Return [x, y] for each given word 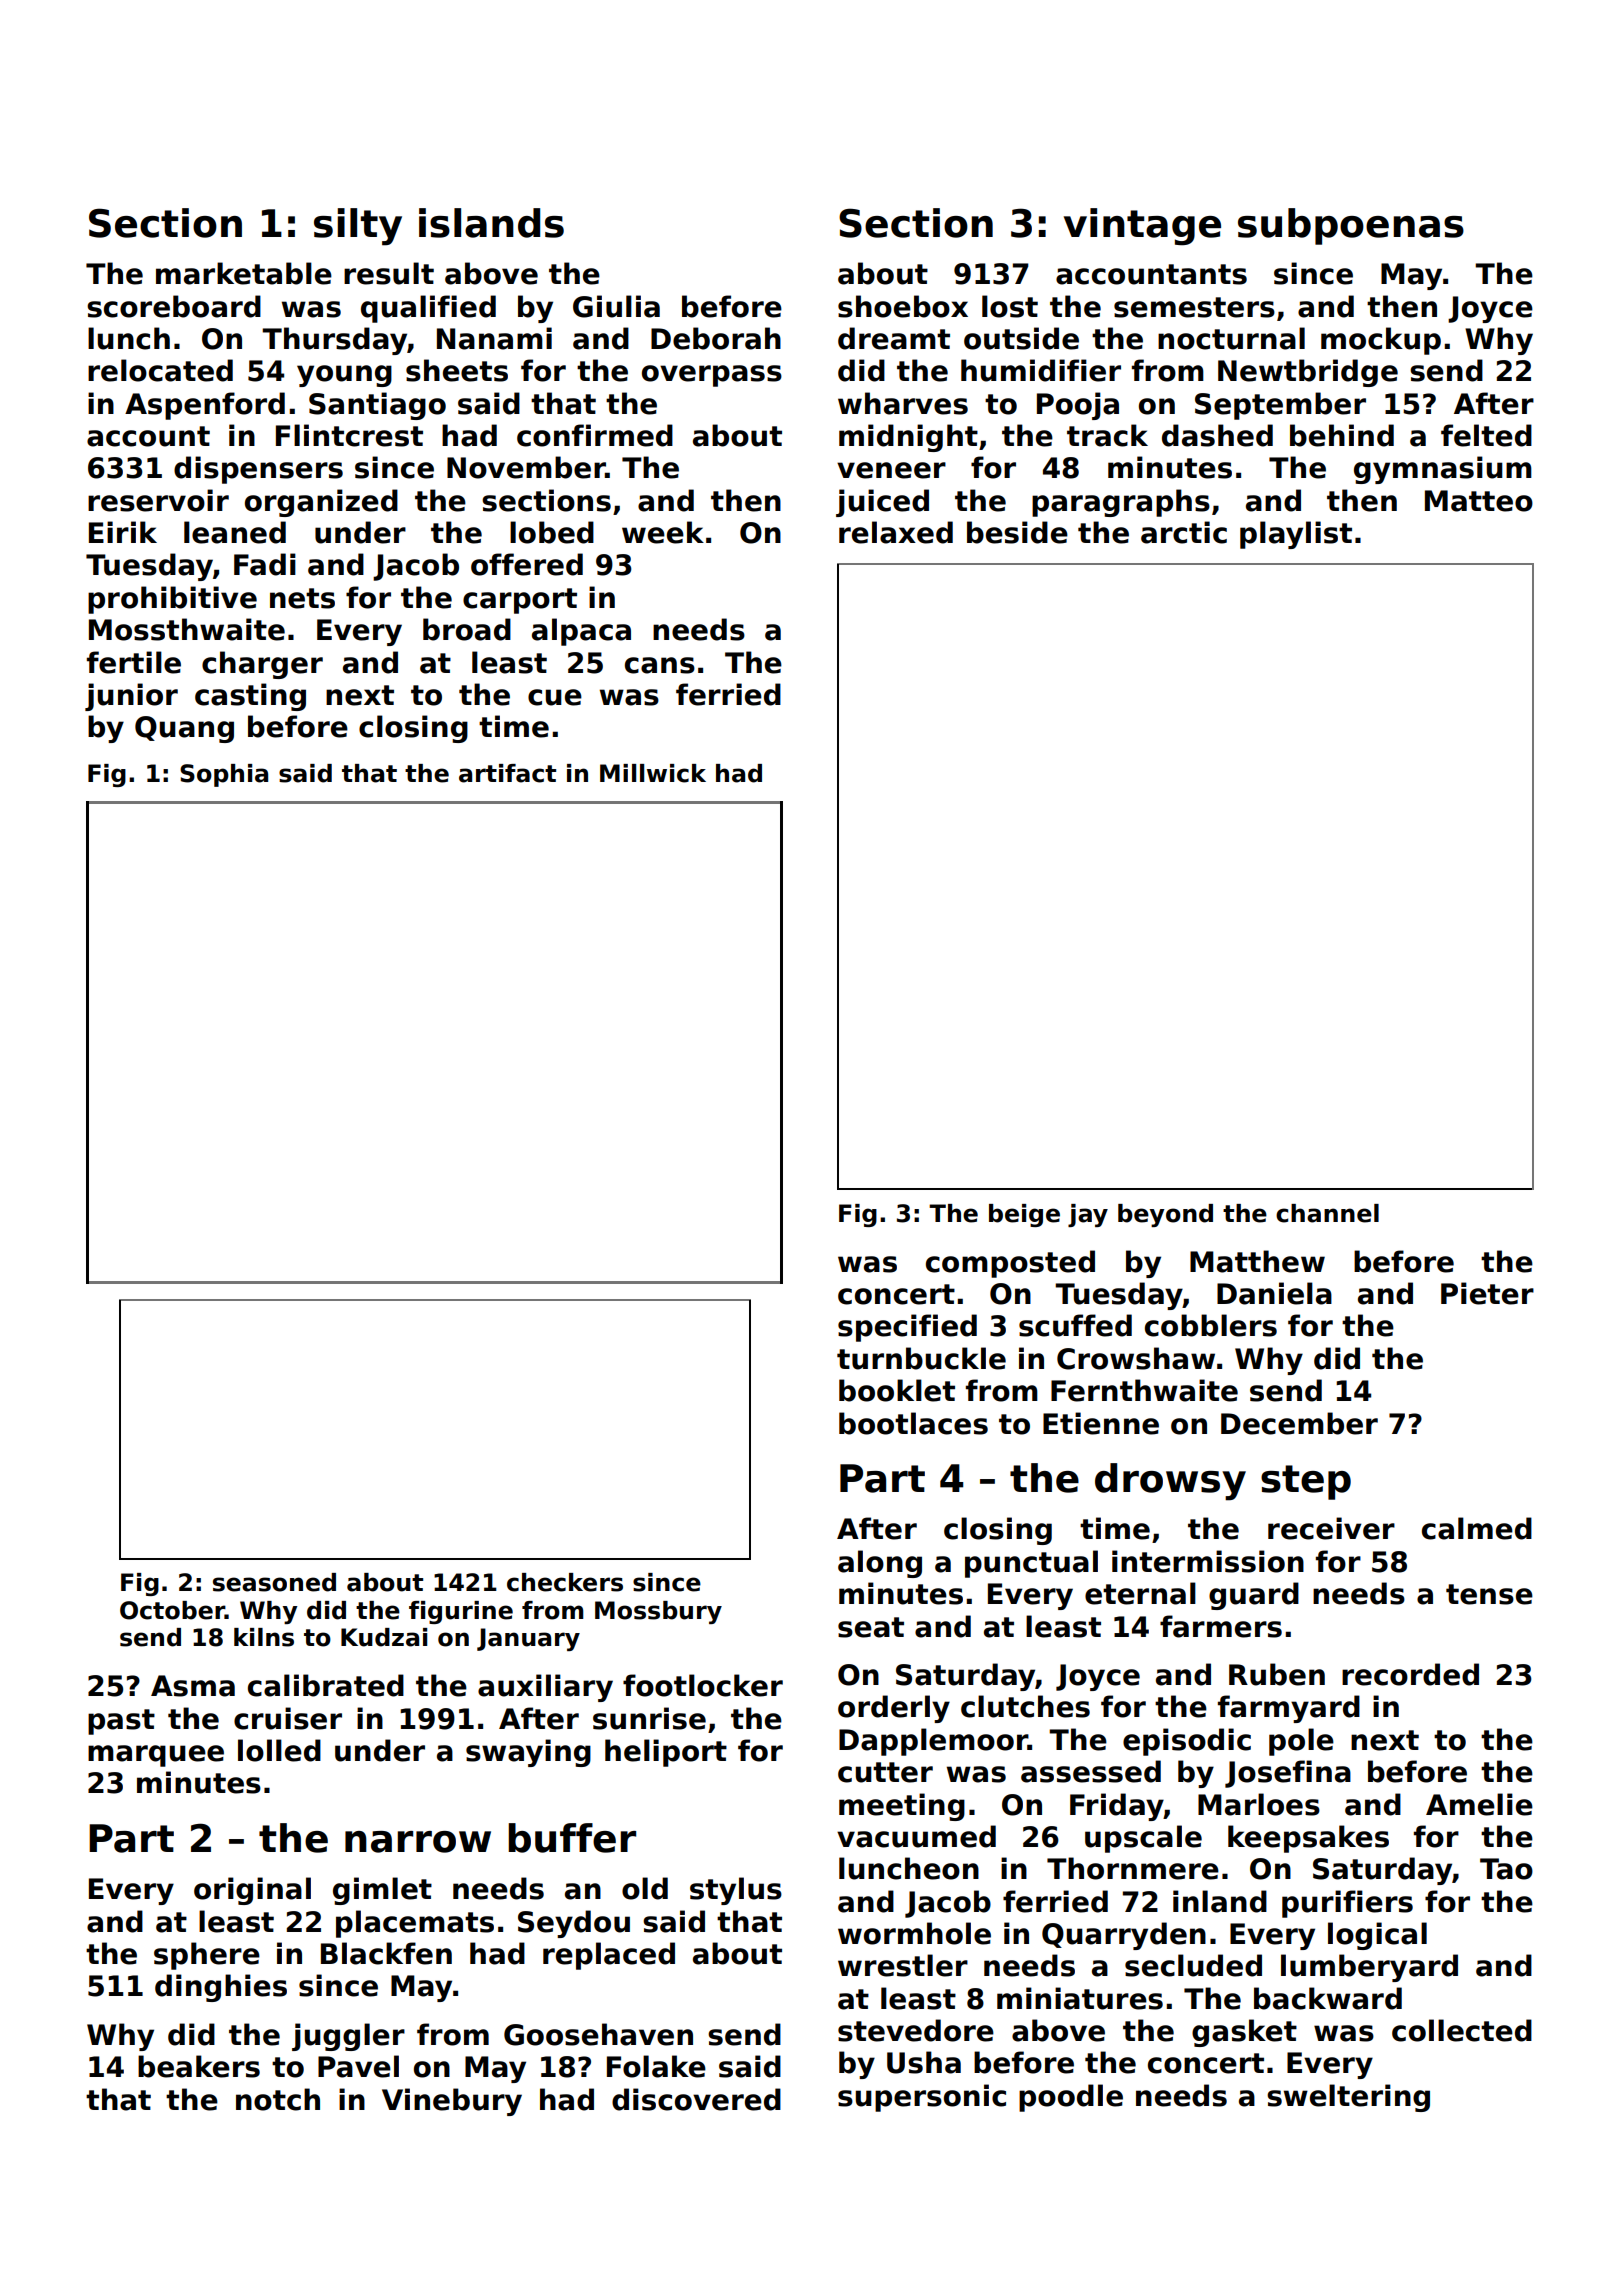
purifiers [1347, 1904]
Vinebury [452, 2102]
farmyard [1289, 1709]
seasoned [274, 1582]
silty [358, 227]
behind [1342, 435]
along [880, 1564]
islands [491, 223]
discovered [696, 2099]
